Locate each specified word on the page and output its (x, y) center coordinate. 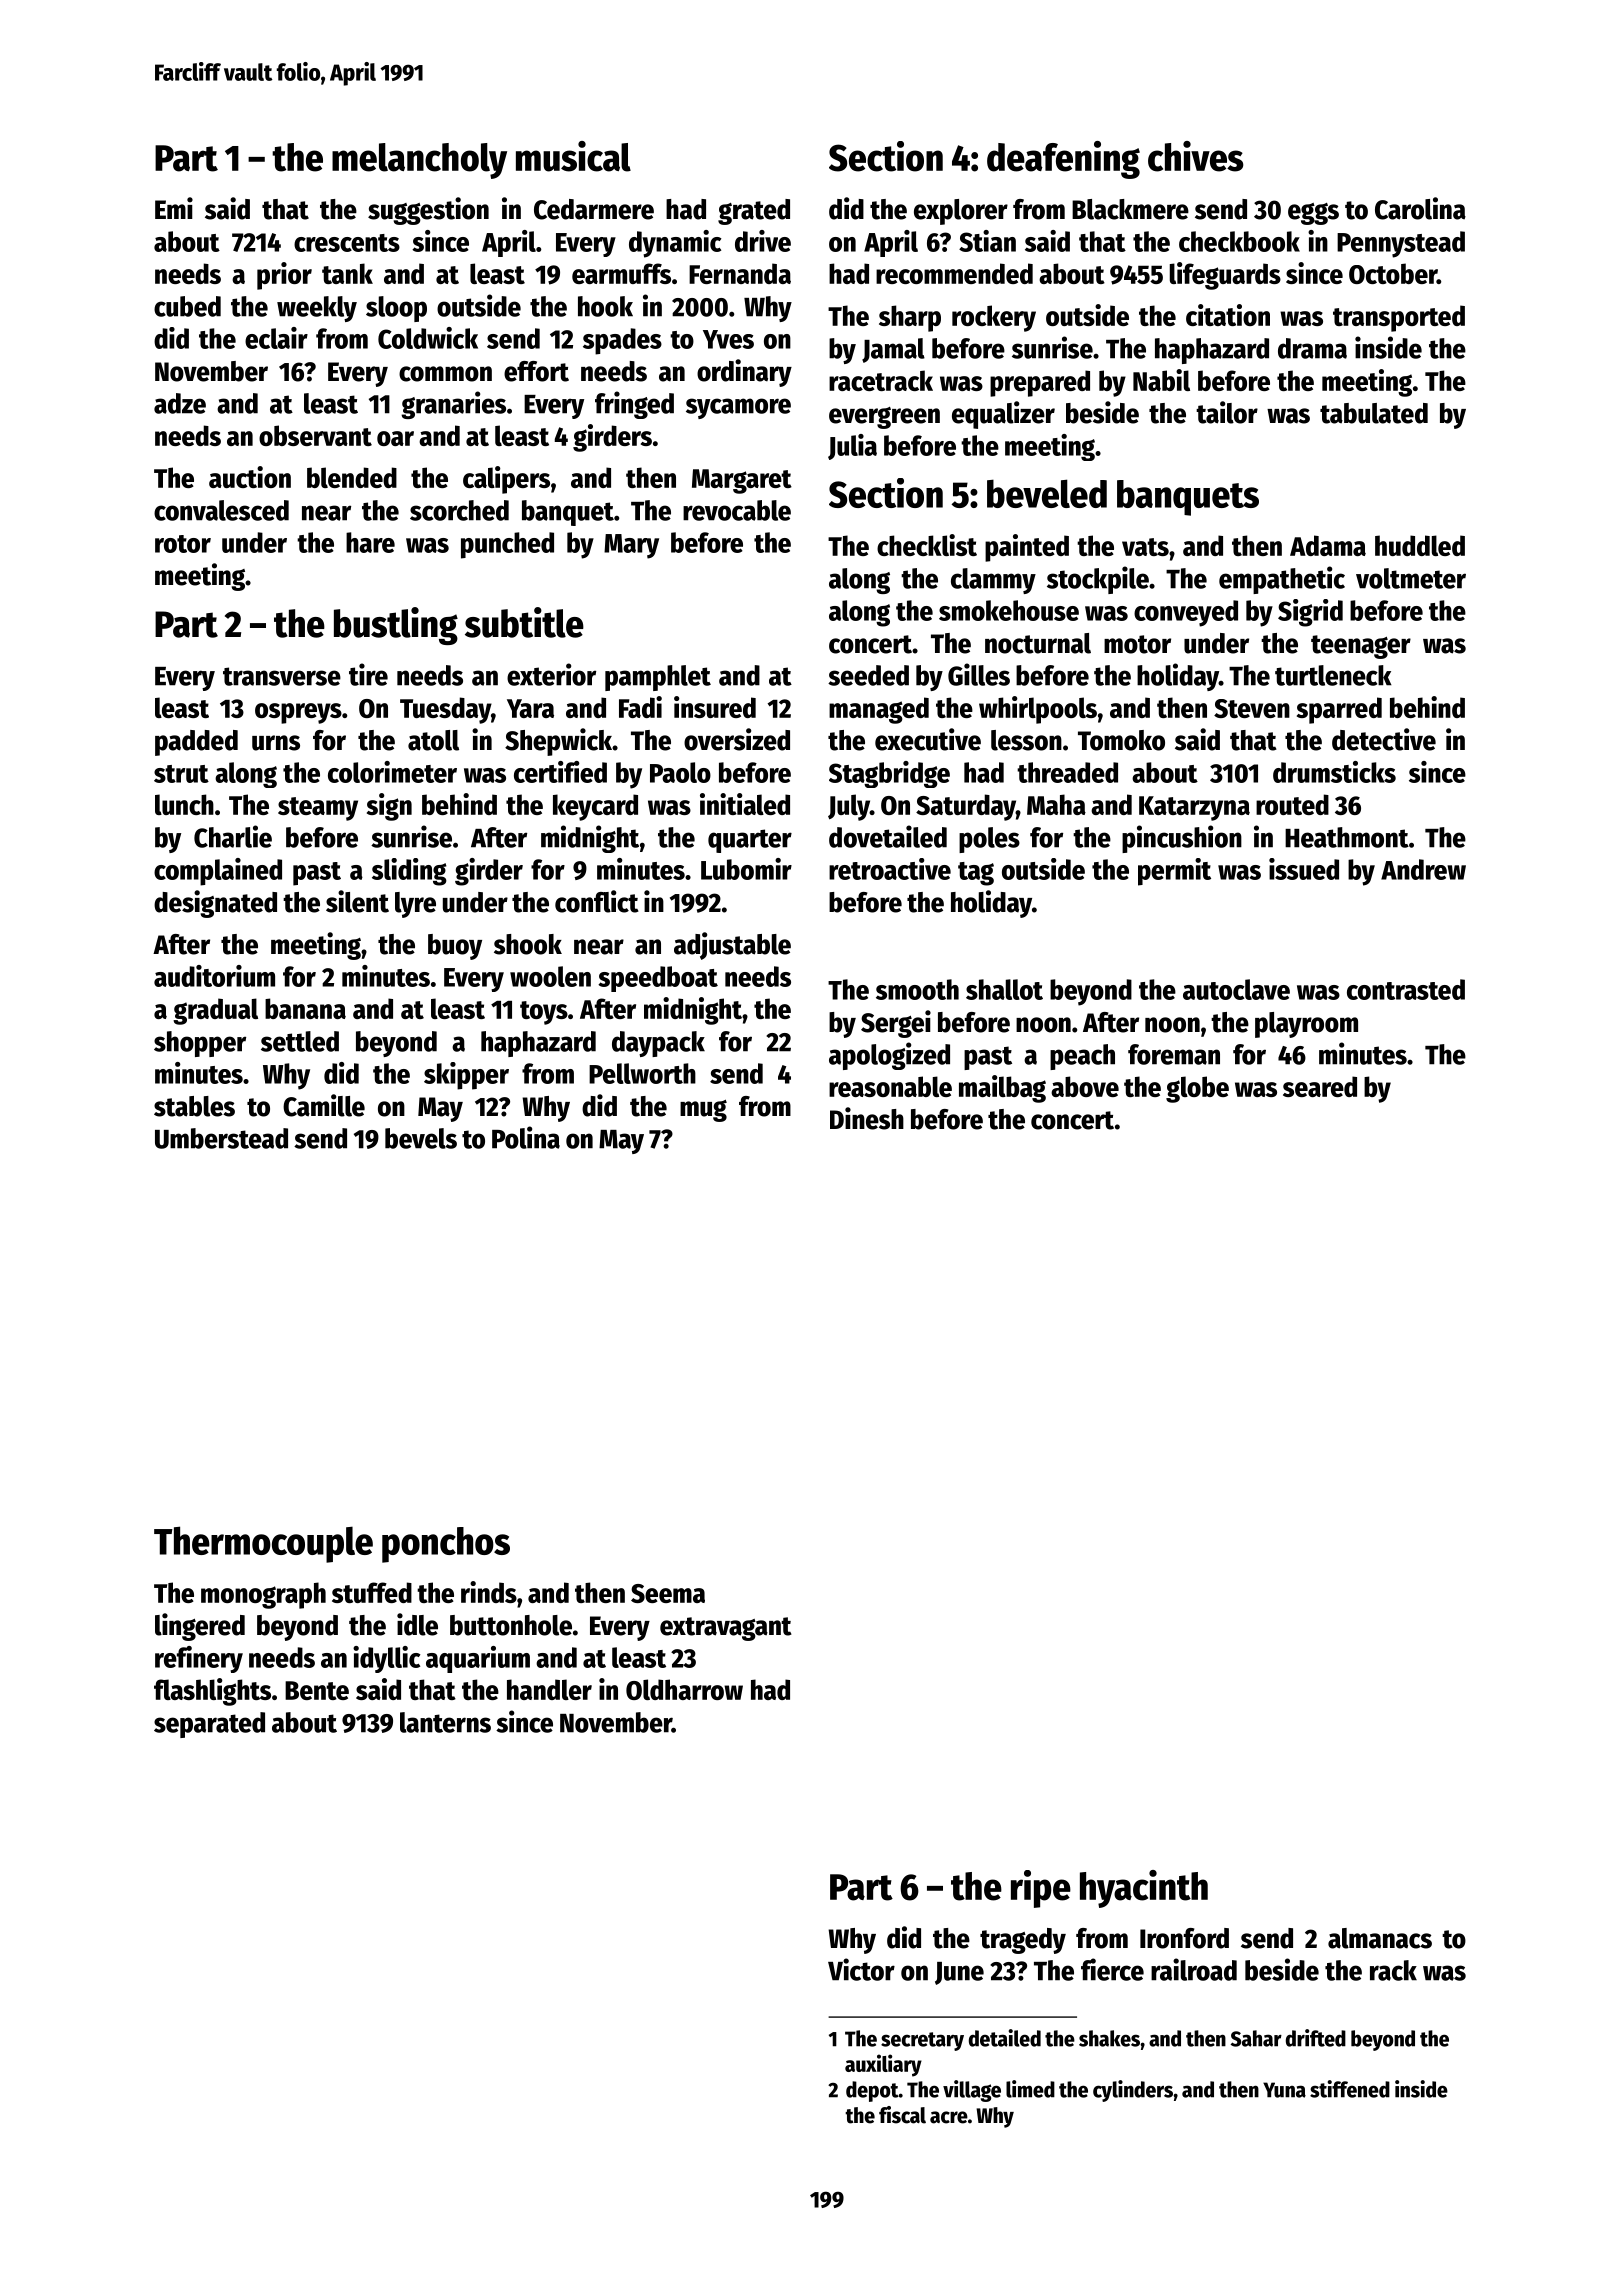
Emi (174, 208)
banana (305, 1008)
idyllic (386, 1659)
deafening (1063, 160)
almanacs (1380, 1938)
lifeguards (1225, 276)
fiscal (902, 2115)
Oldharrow (684, 1689)
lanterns (445, 1722)
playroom (1306, 1025)
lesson (1026, 740)
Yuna (1284, 2090)
